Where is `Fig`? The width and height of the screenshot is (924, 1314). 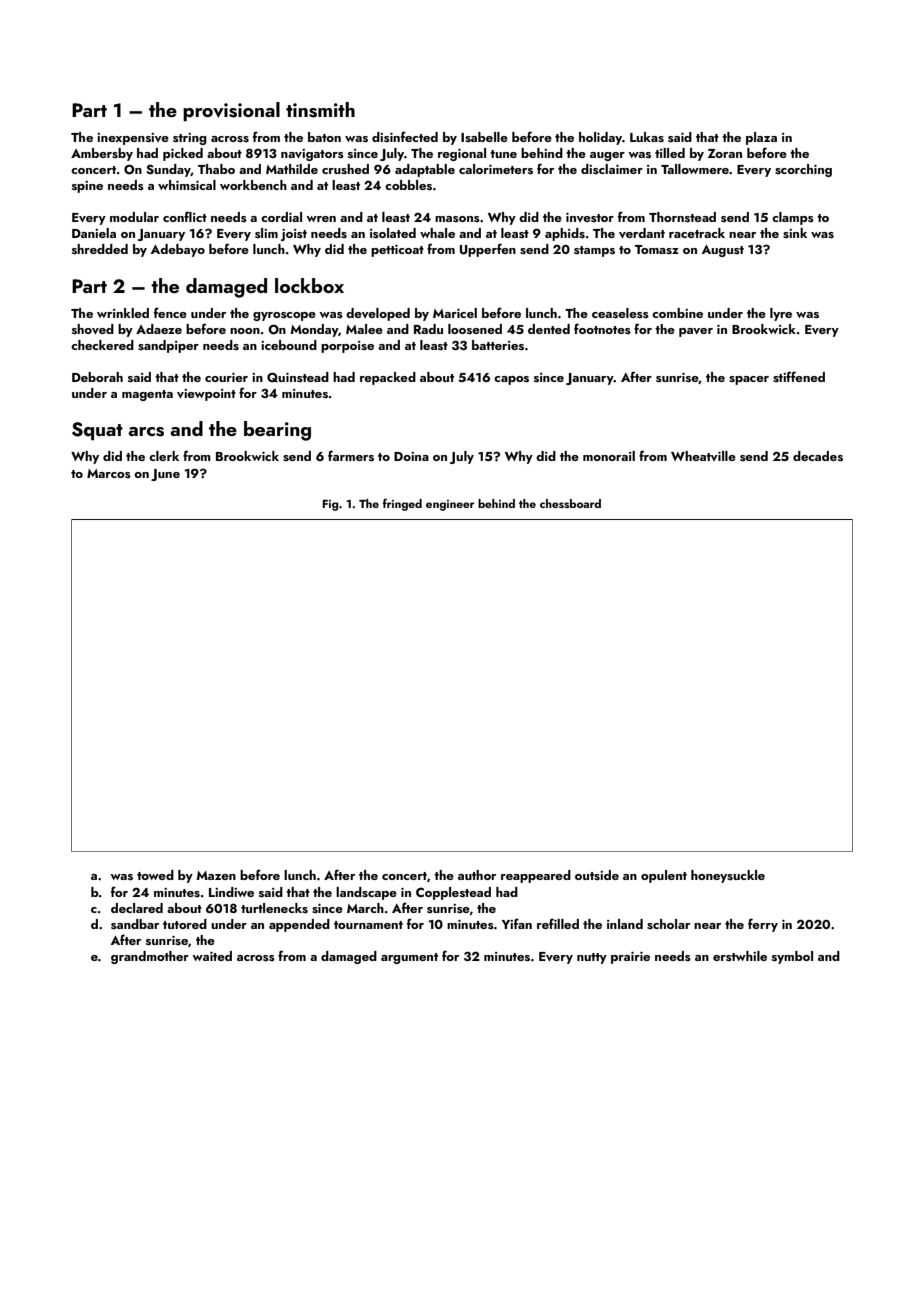 Fig is located at coordinates (330, 505).
